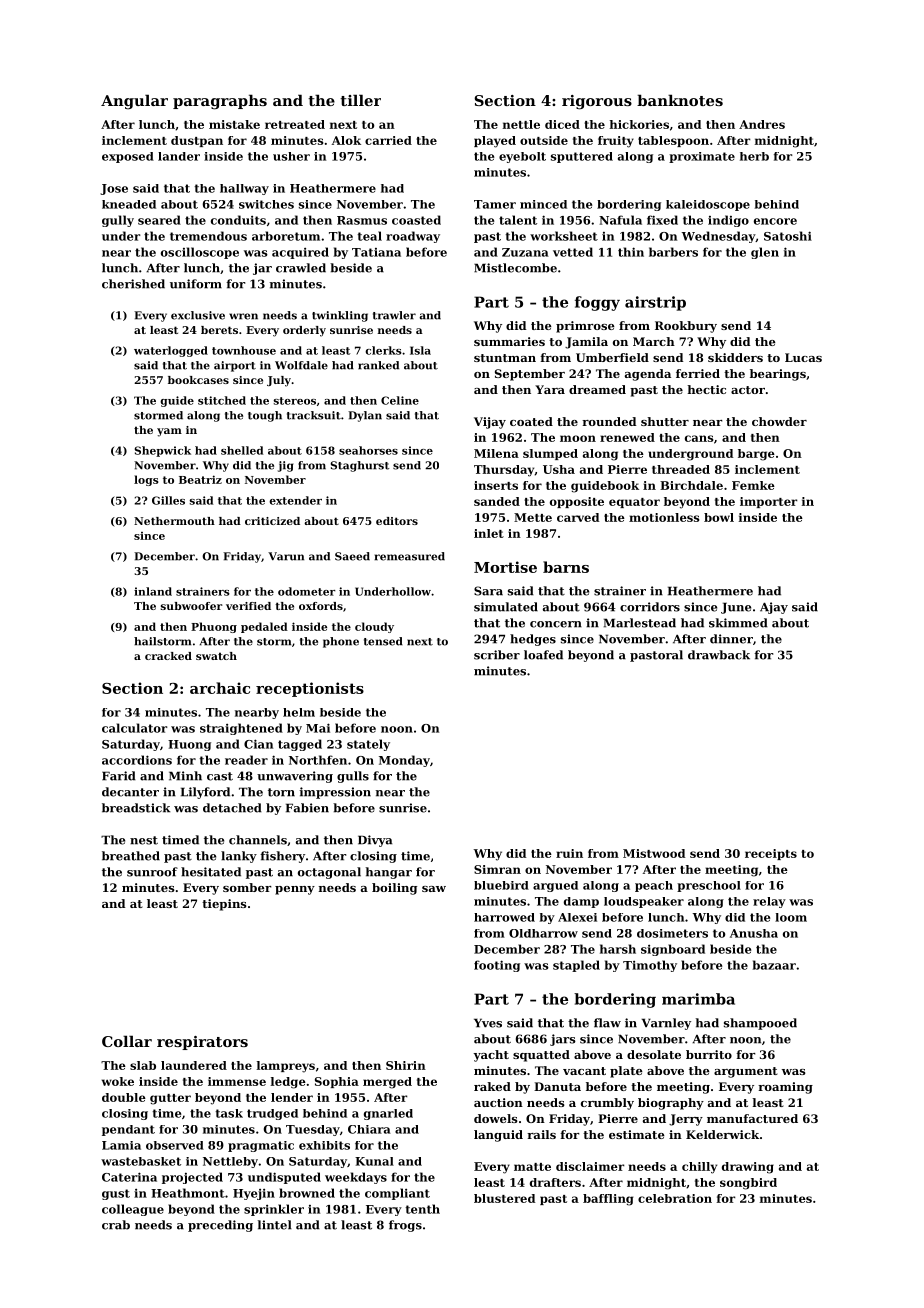  Describe the element at coordinates (170, 1099) in the page. I see `gutter` at that location.
